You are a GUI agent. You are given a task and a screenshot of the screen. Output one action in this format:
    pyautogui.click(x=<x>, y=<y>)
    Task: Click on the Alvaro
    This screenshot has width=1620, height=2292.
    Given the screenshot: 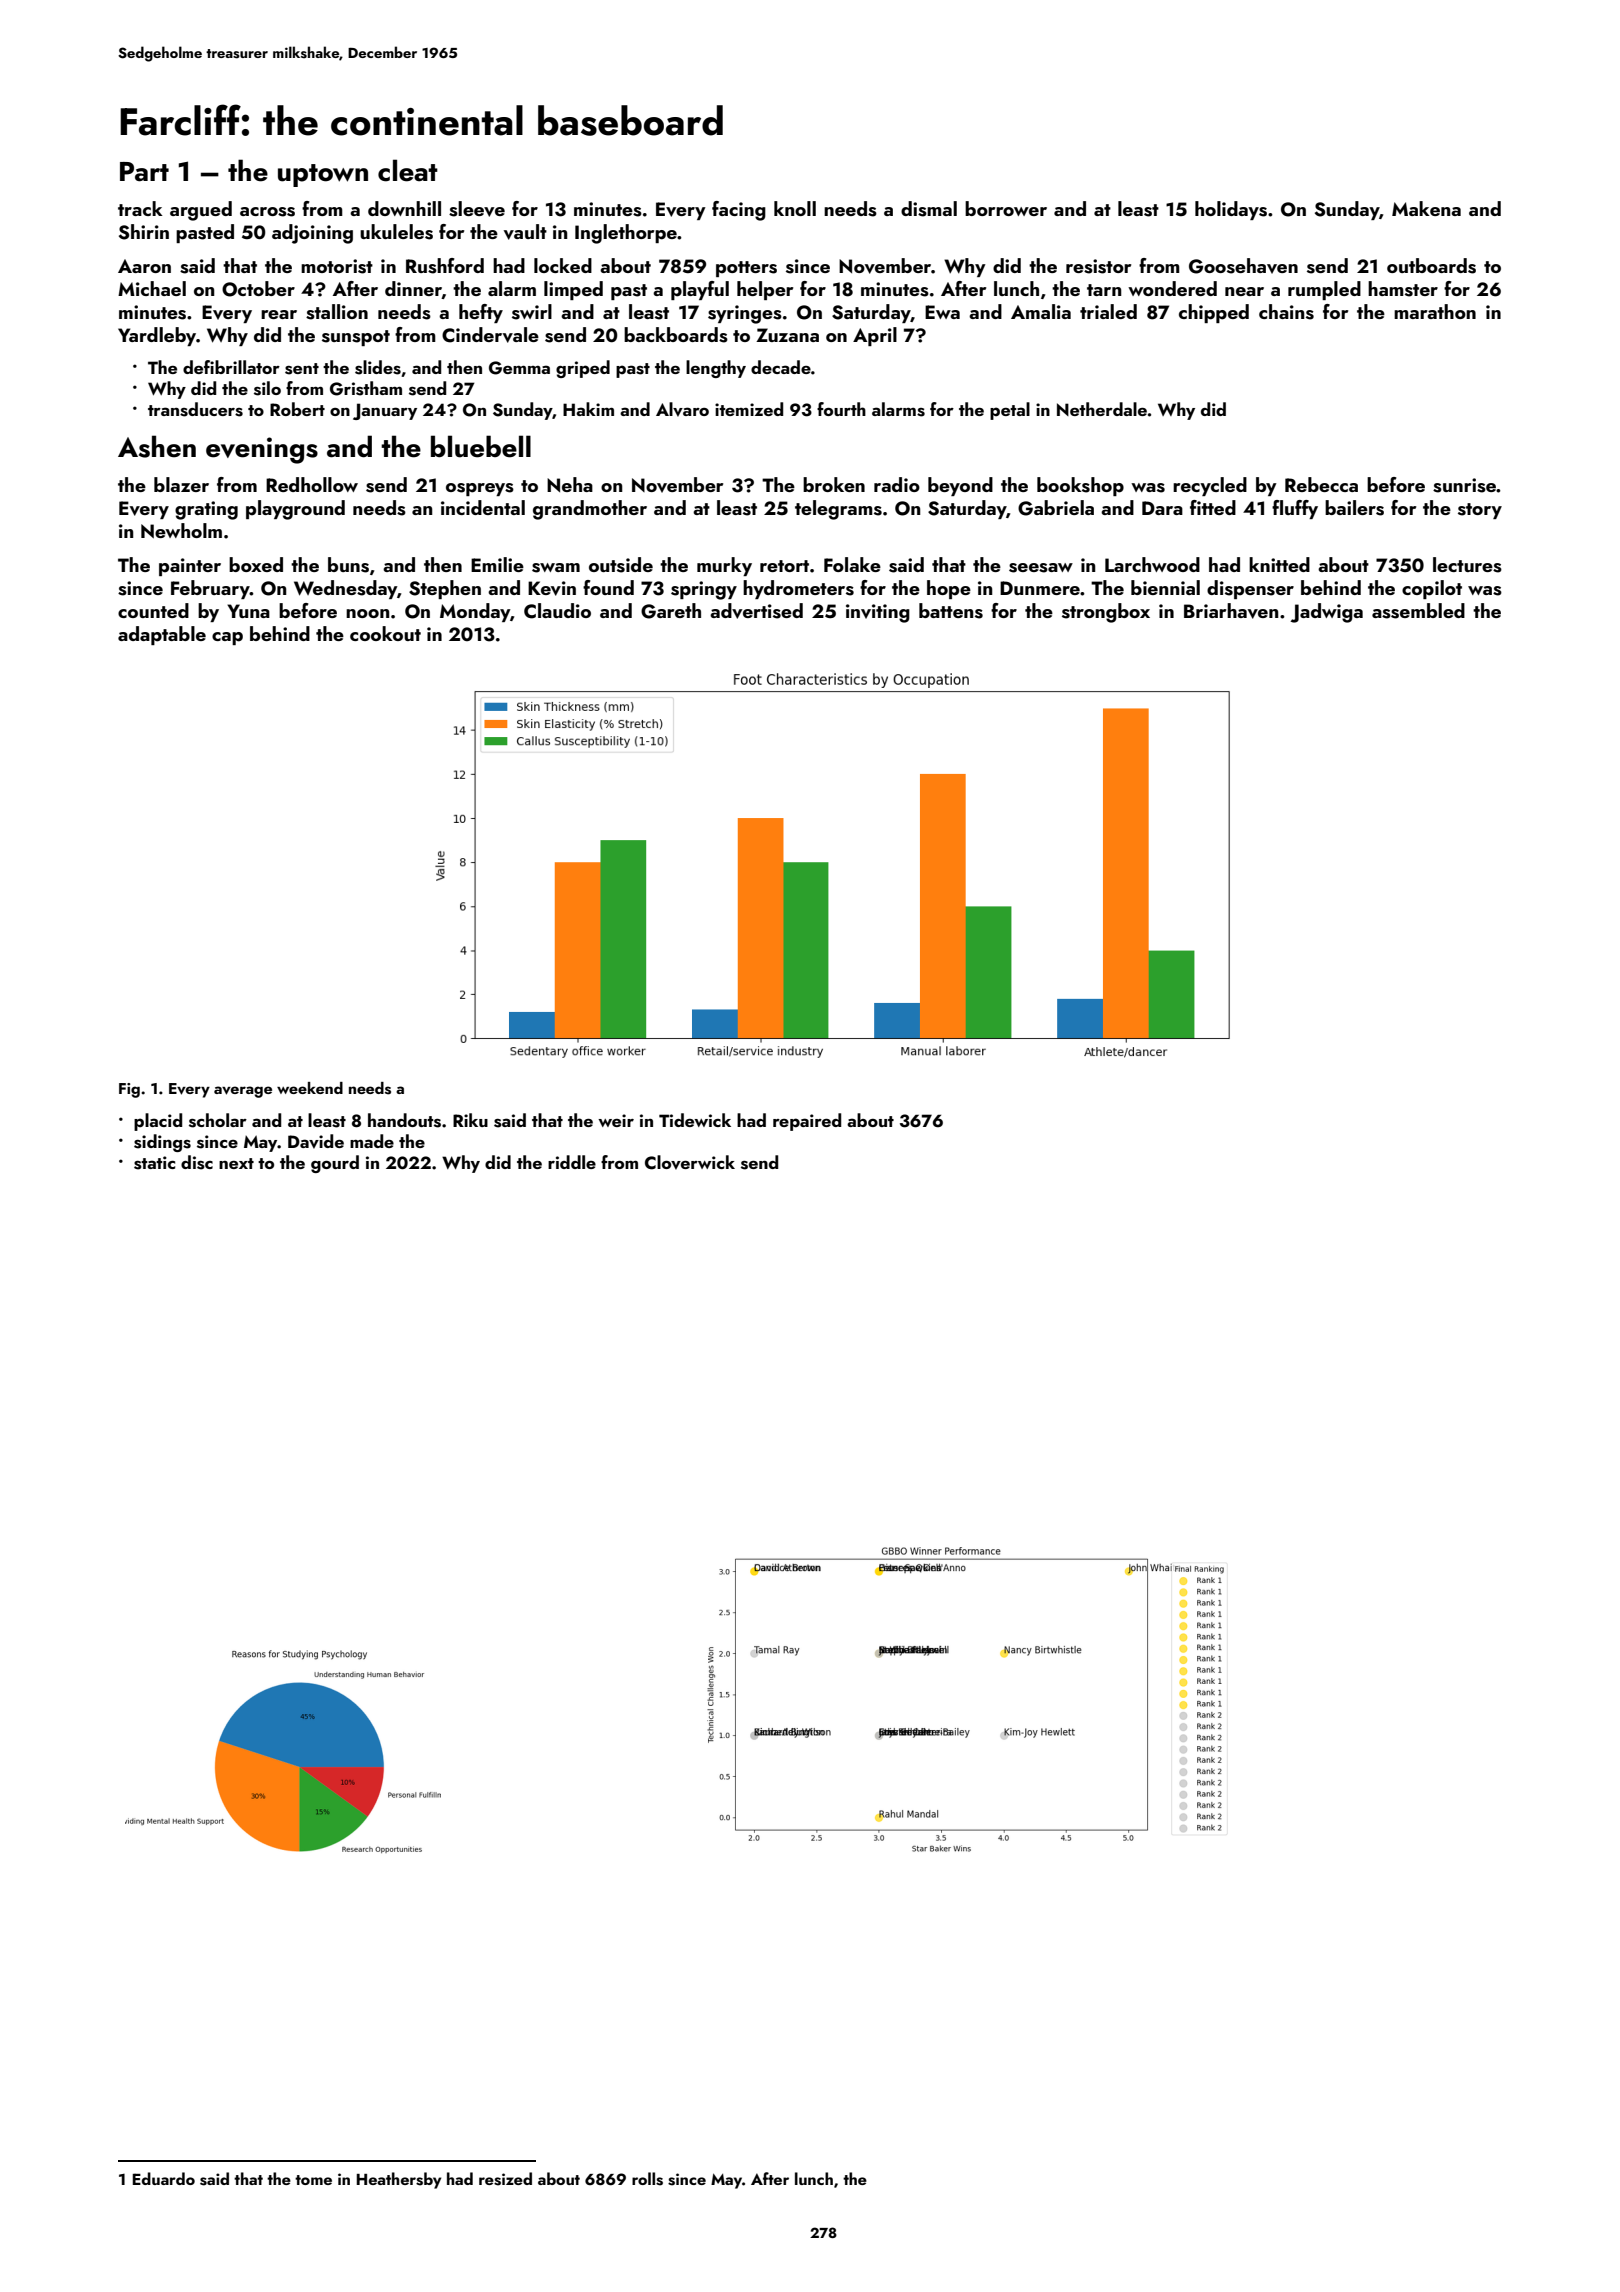 What is the action you would take?
    pyautogui.click(x=682, y=409)
